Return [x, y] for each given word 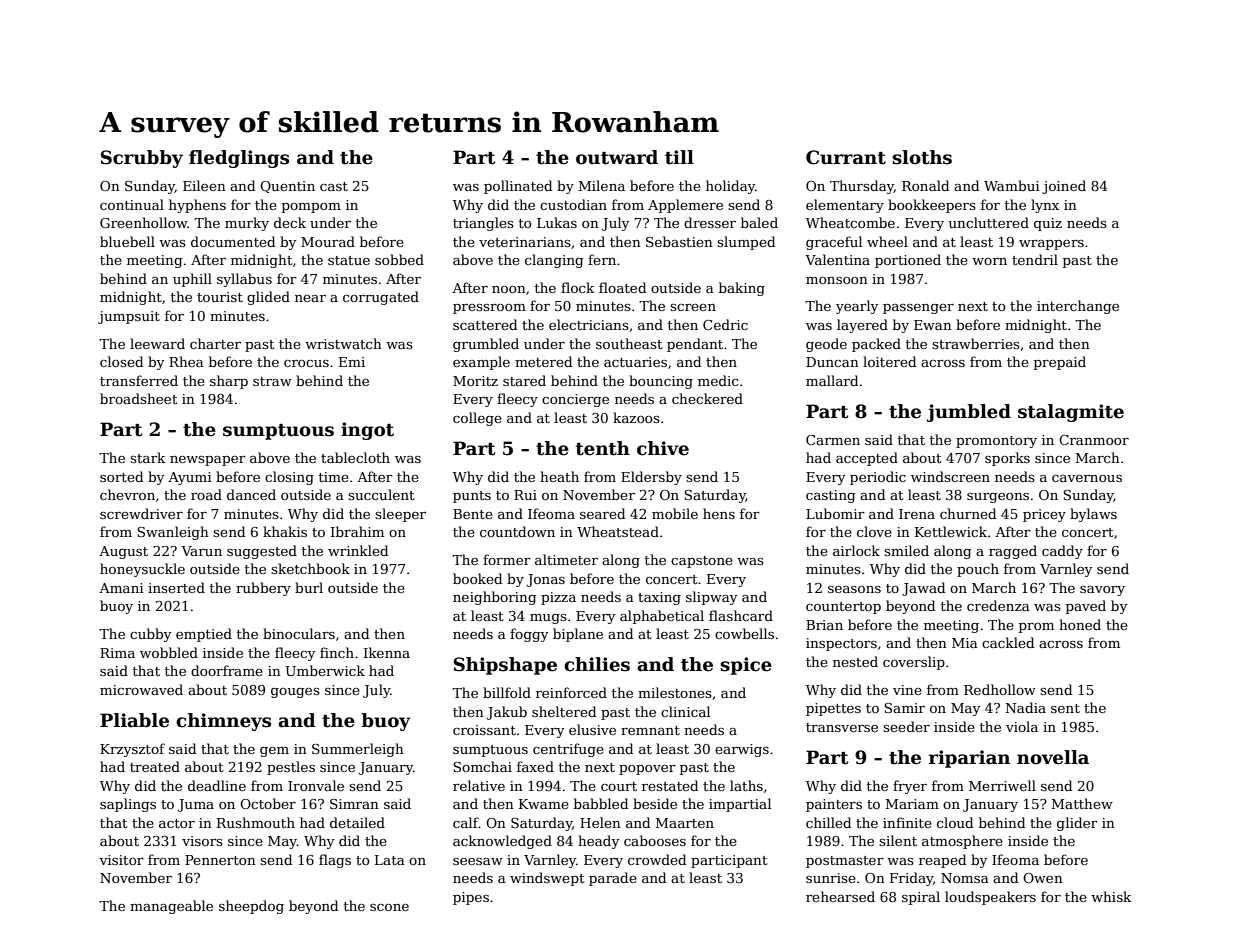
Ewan [933, 325]
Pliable [134, 720]
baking [742, 289]
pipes [471, 898]
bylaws [1093, 515]
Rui [525, 495]
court [619, 786]
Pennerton [220, 860]
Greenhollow [143, 222]
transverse [842, 727]
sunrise [831, 878]
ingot [367, 431]
